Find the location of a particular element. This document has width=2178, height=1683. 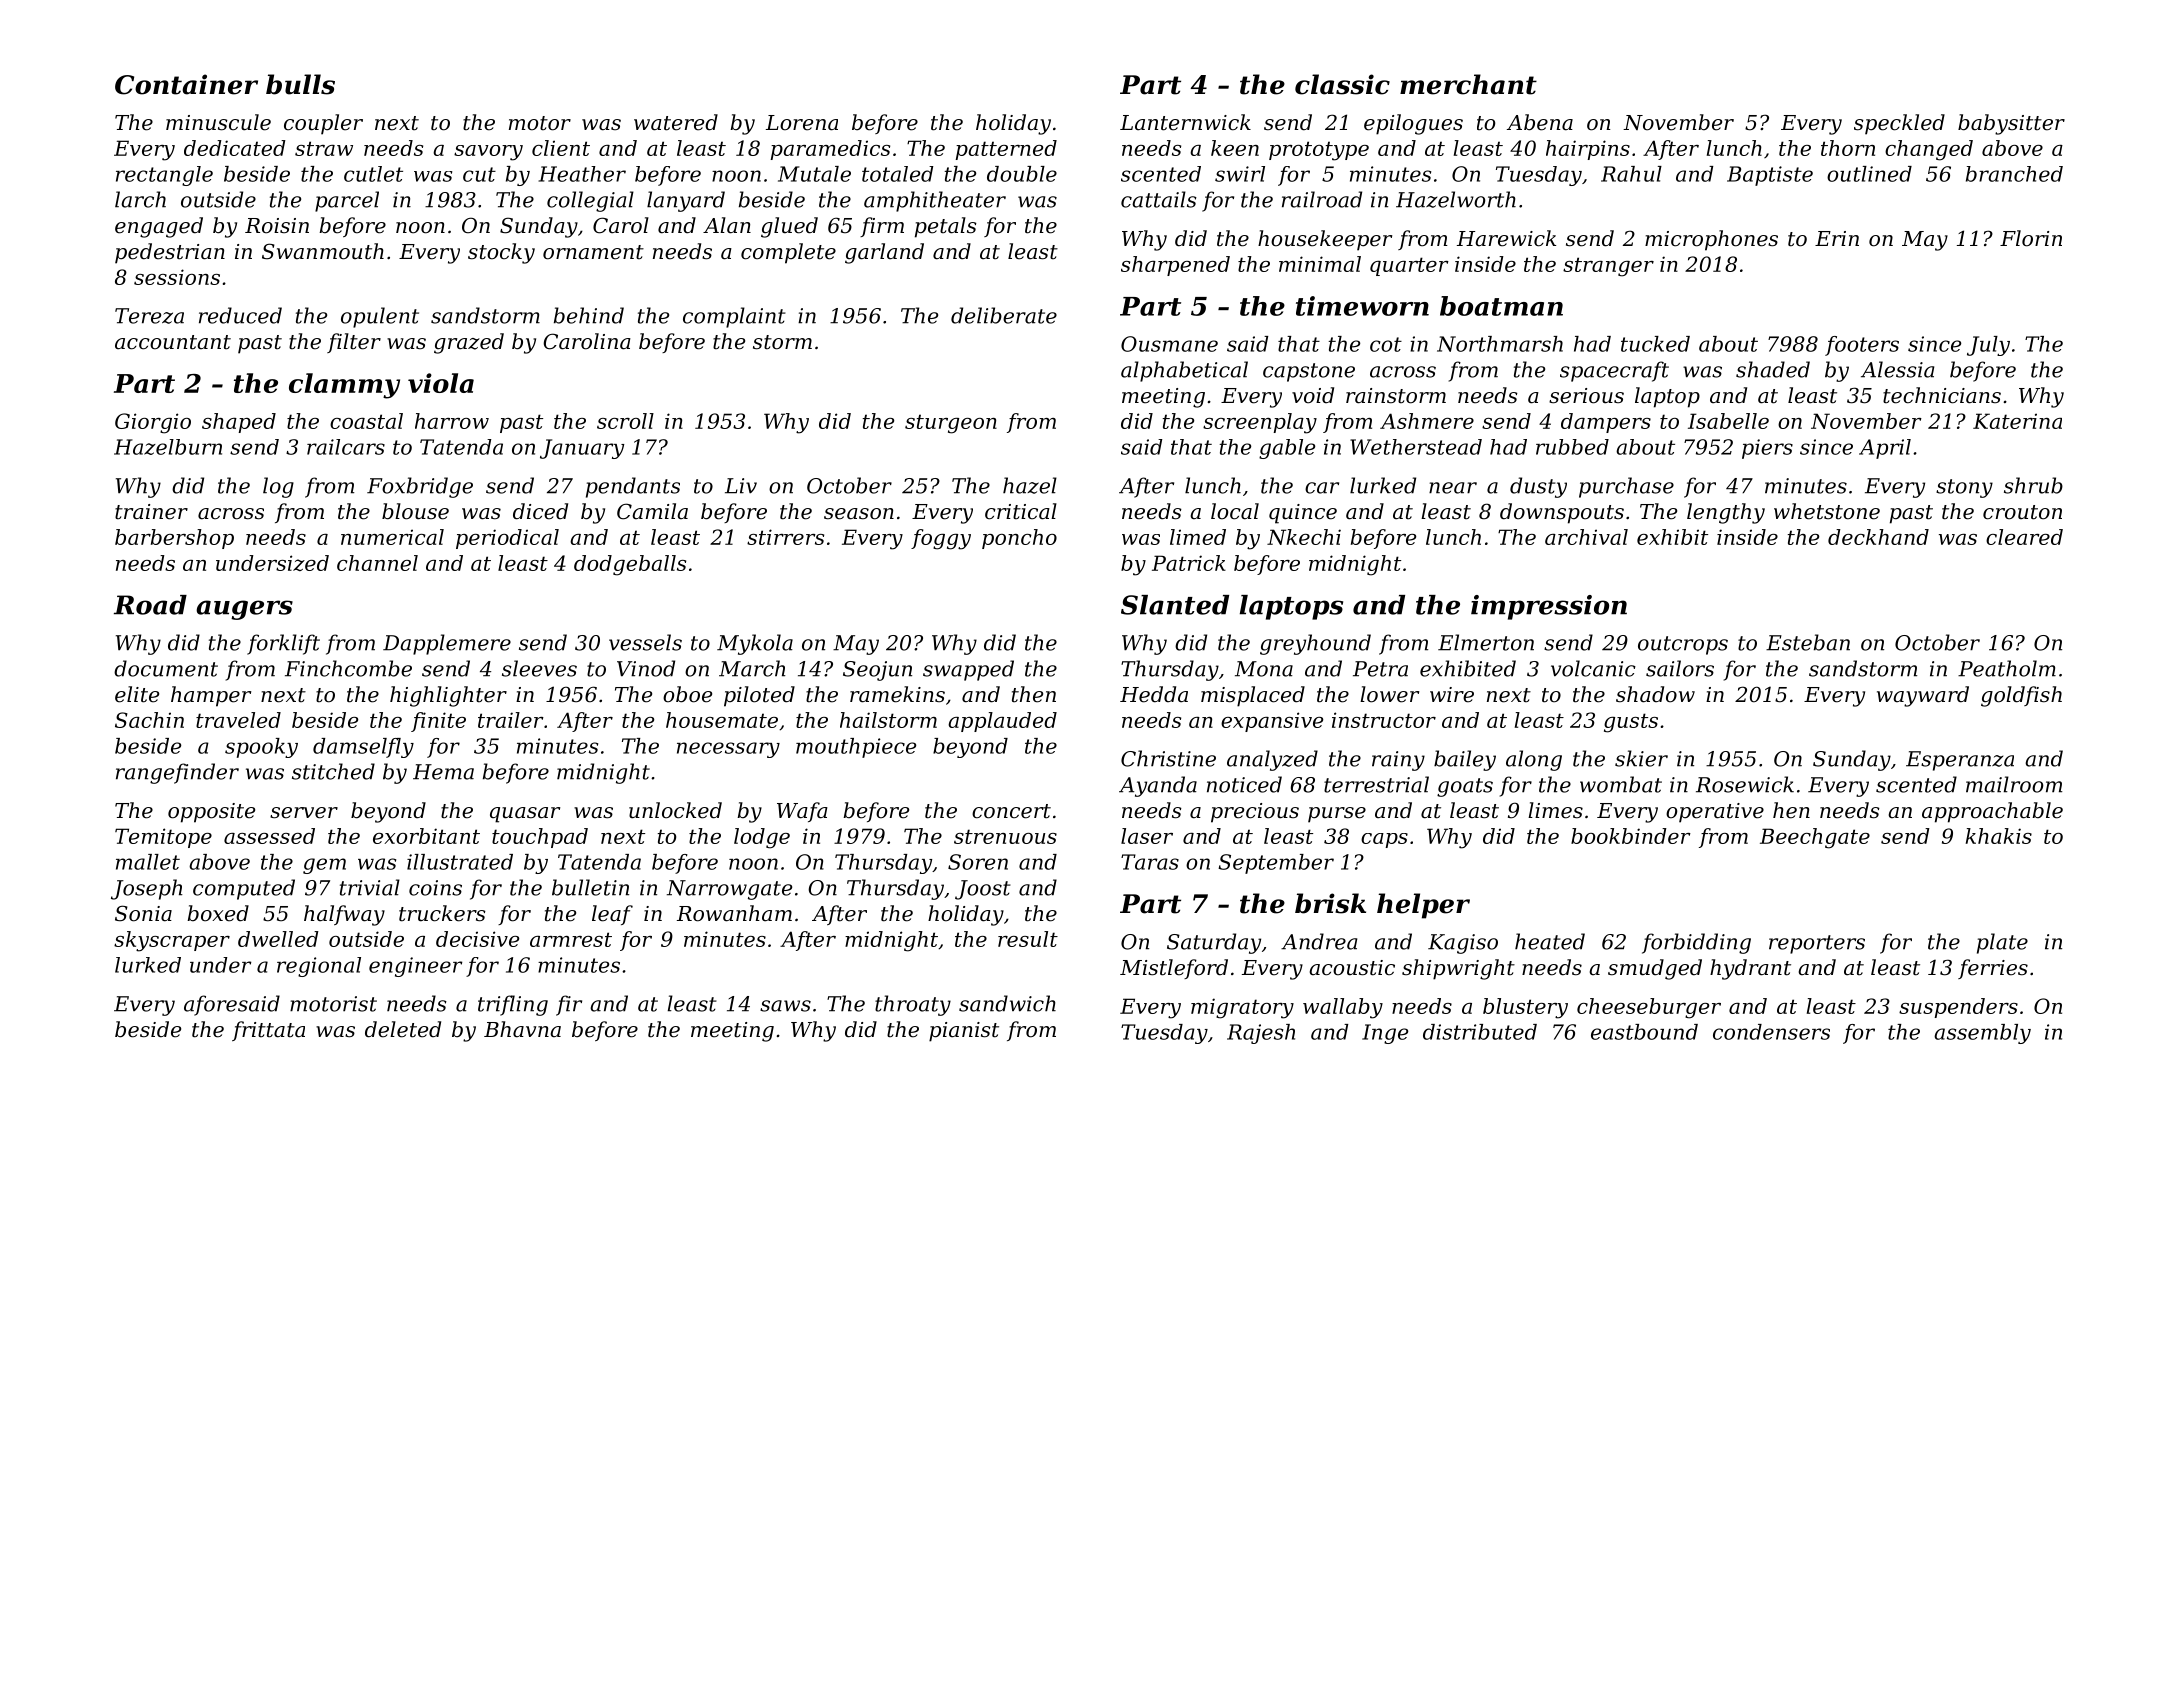

decisive is located at coordinates (477, 939).
